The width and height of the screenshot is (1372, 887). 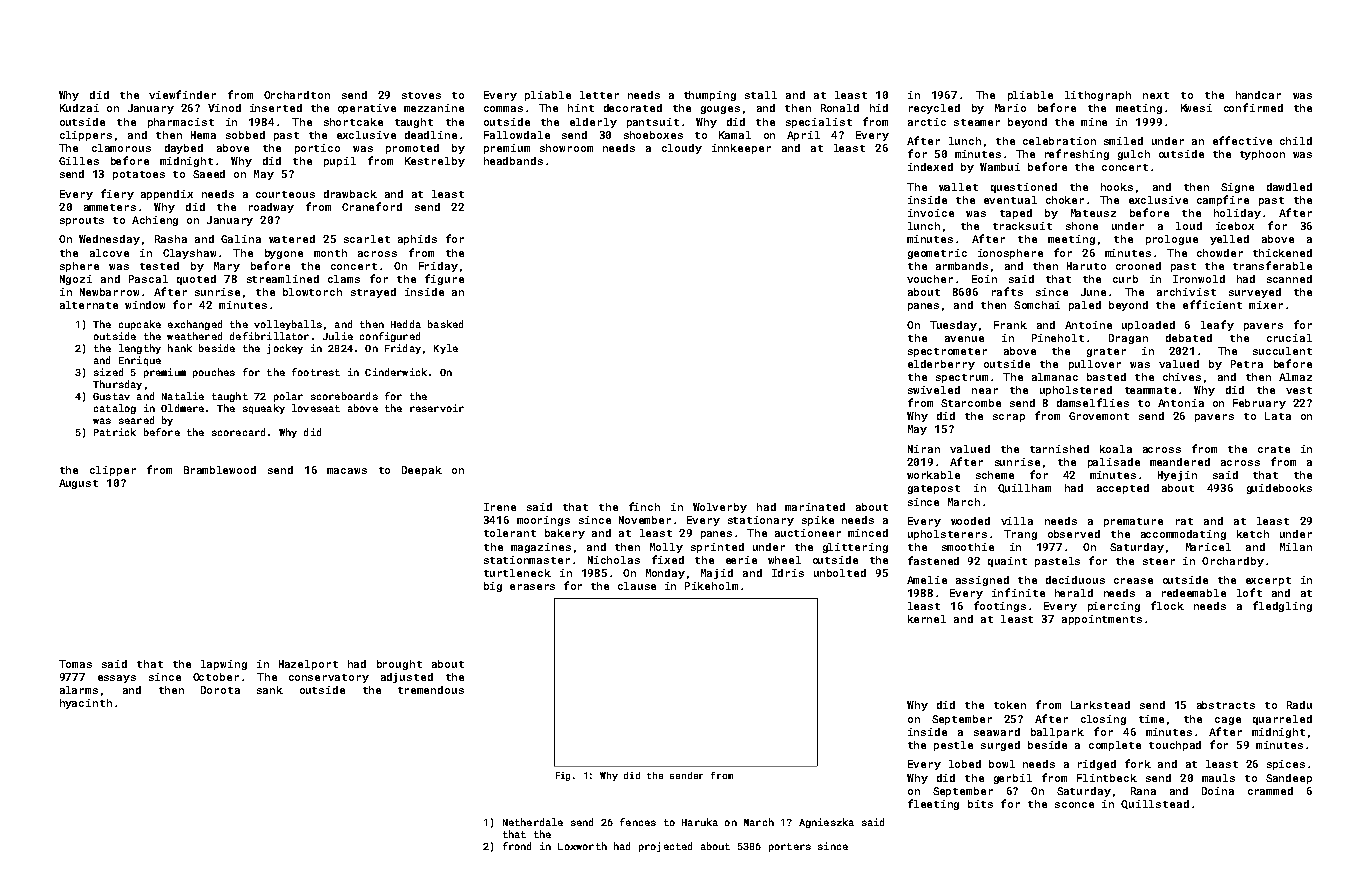 I want to click on elderberry, so click(x=941, y=365).
